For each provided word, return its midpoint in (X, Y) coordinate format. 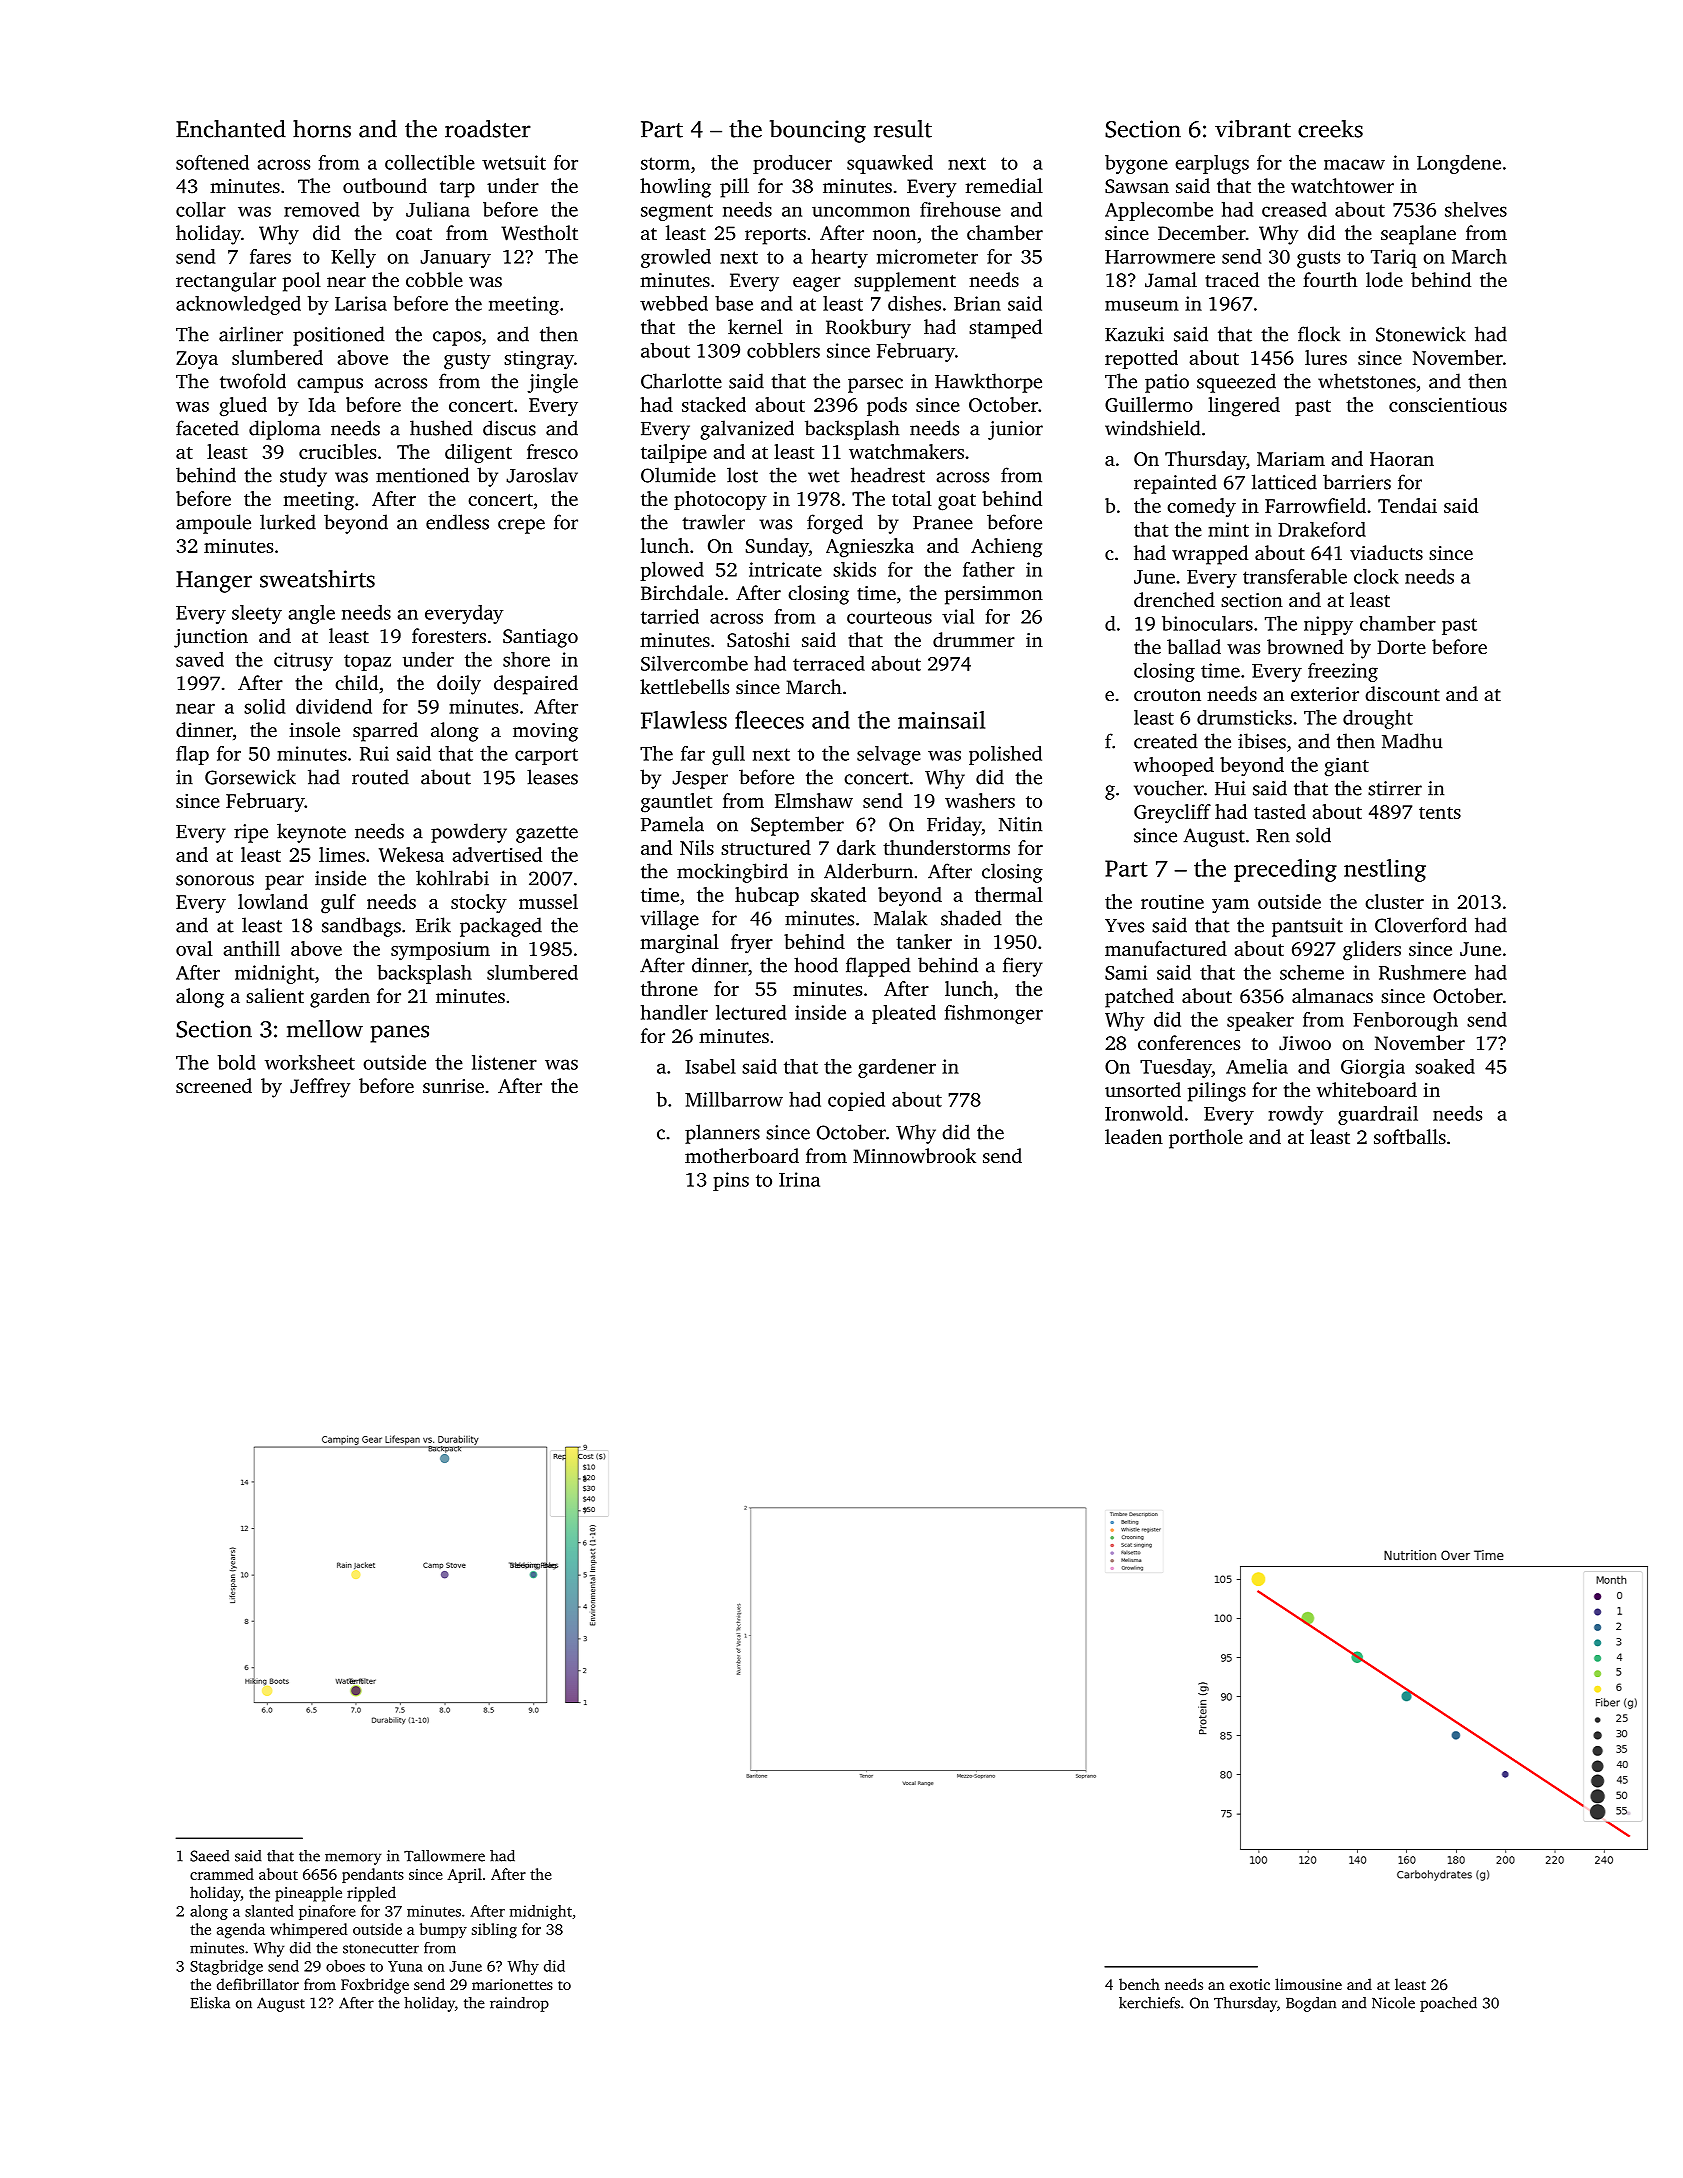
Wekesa (411, 854)
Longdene (1459, 164)
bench (1139, 1984)
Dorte (1401, 647)
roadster (488, 129)
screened (214, 1085)
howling (675, 188)
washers (980, 800)
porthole (1206, 1139)
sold (1313, 835)
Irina (799, 1179)
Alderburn (868, 871)
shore (526, 659)
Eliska (210, 2003)
